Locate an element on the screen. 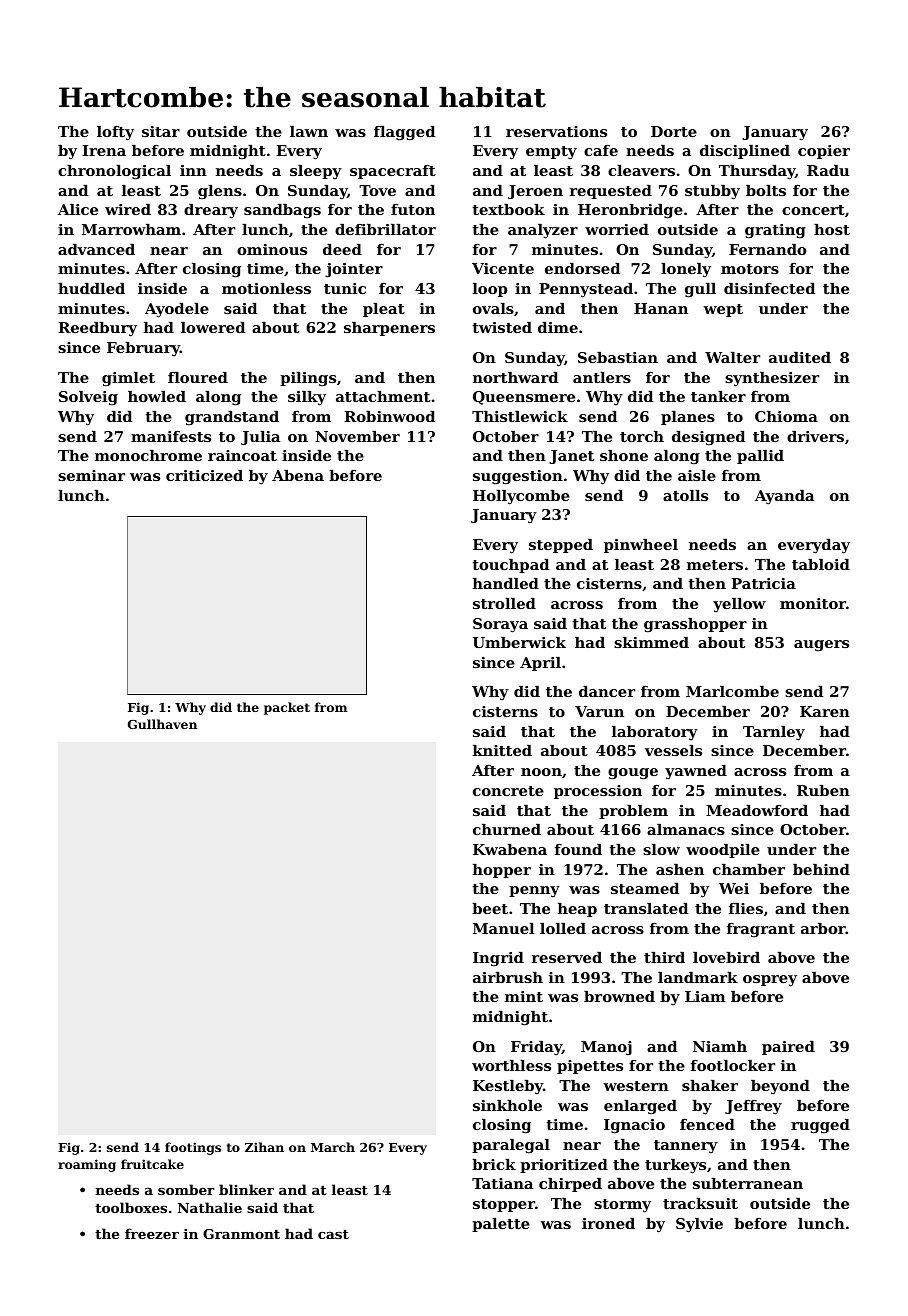 The width and height of the screenshot is (908, 1316). Hollycombe is located at coordinates (521, 497).
